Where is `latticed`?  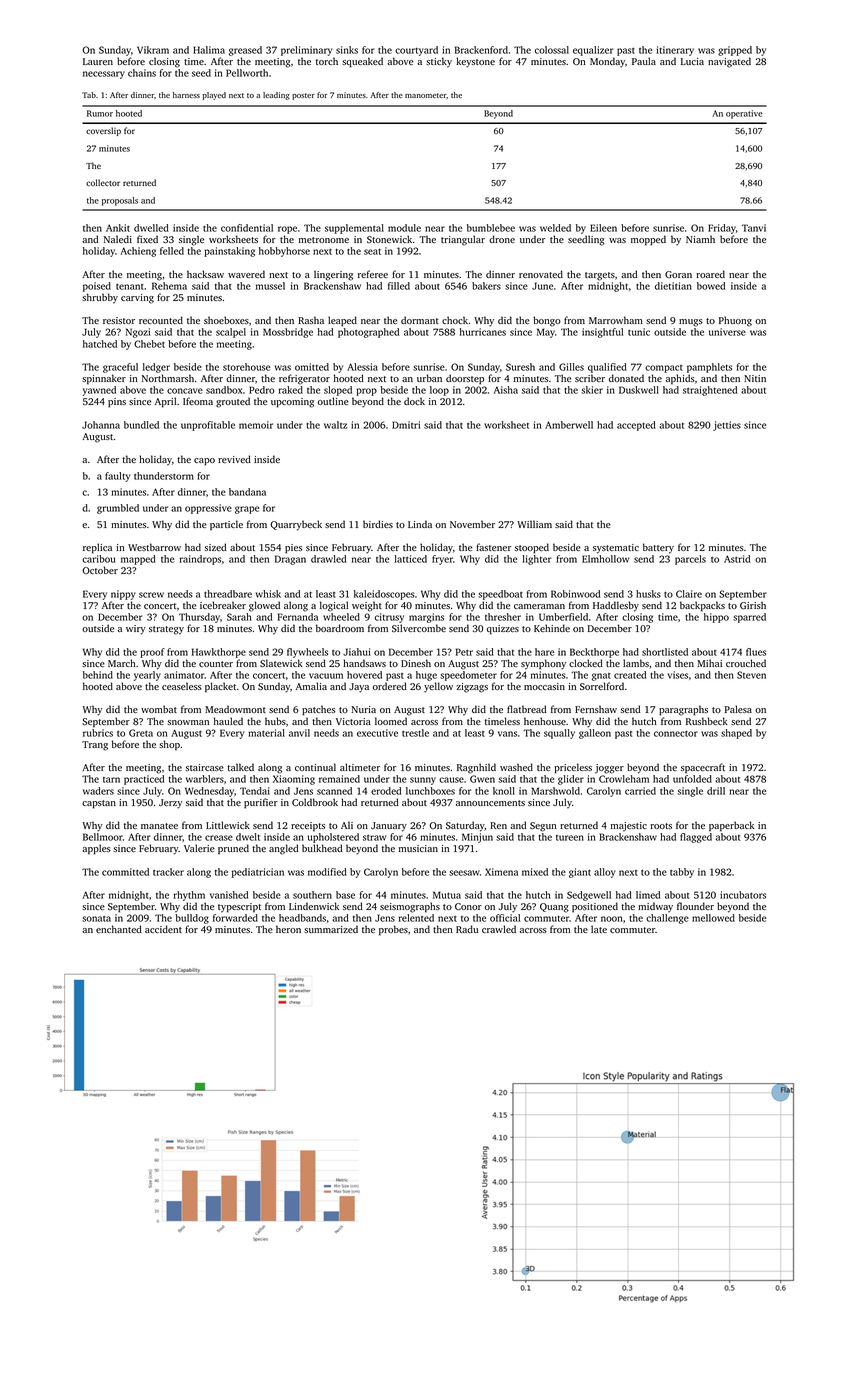 latticed is located at coordinates (411, 559).
